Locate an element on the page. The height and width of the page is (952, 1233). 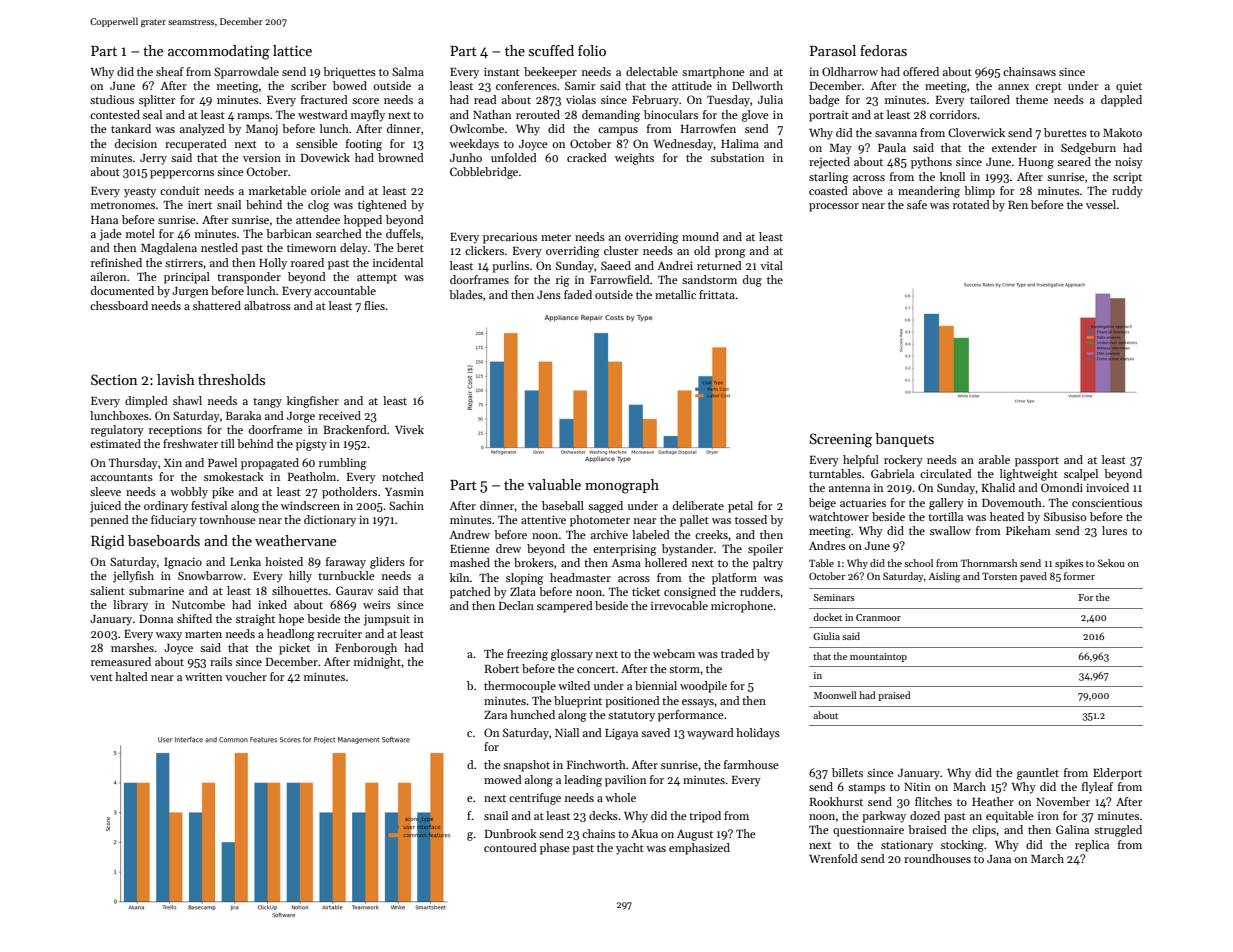
folio is located at coordinates (592, 50).
